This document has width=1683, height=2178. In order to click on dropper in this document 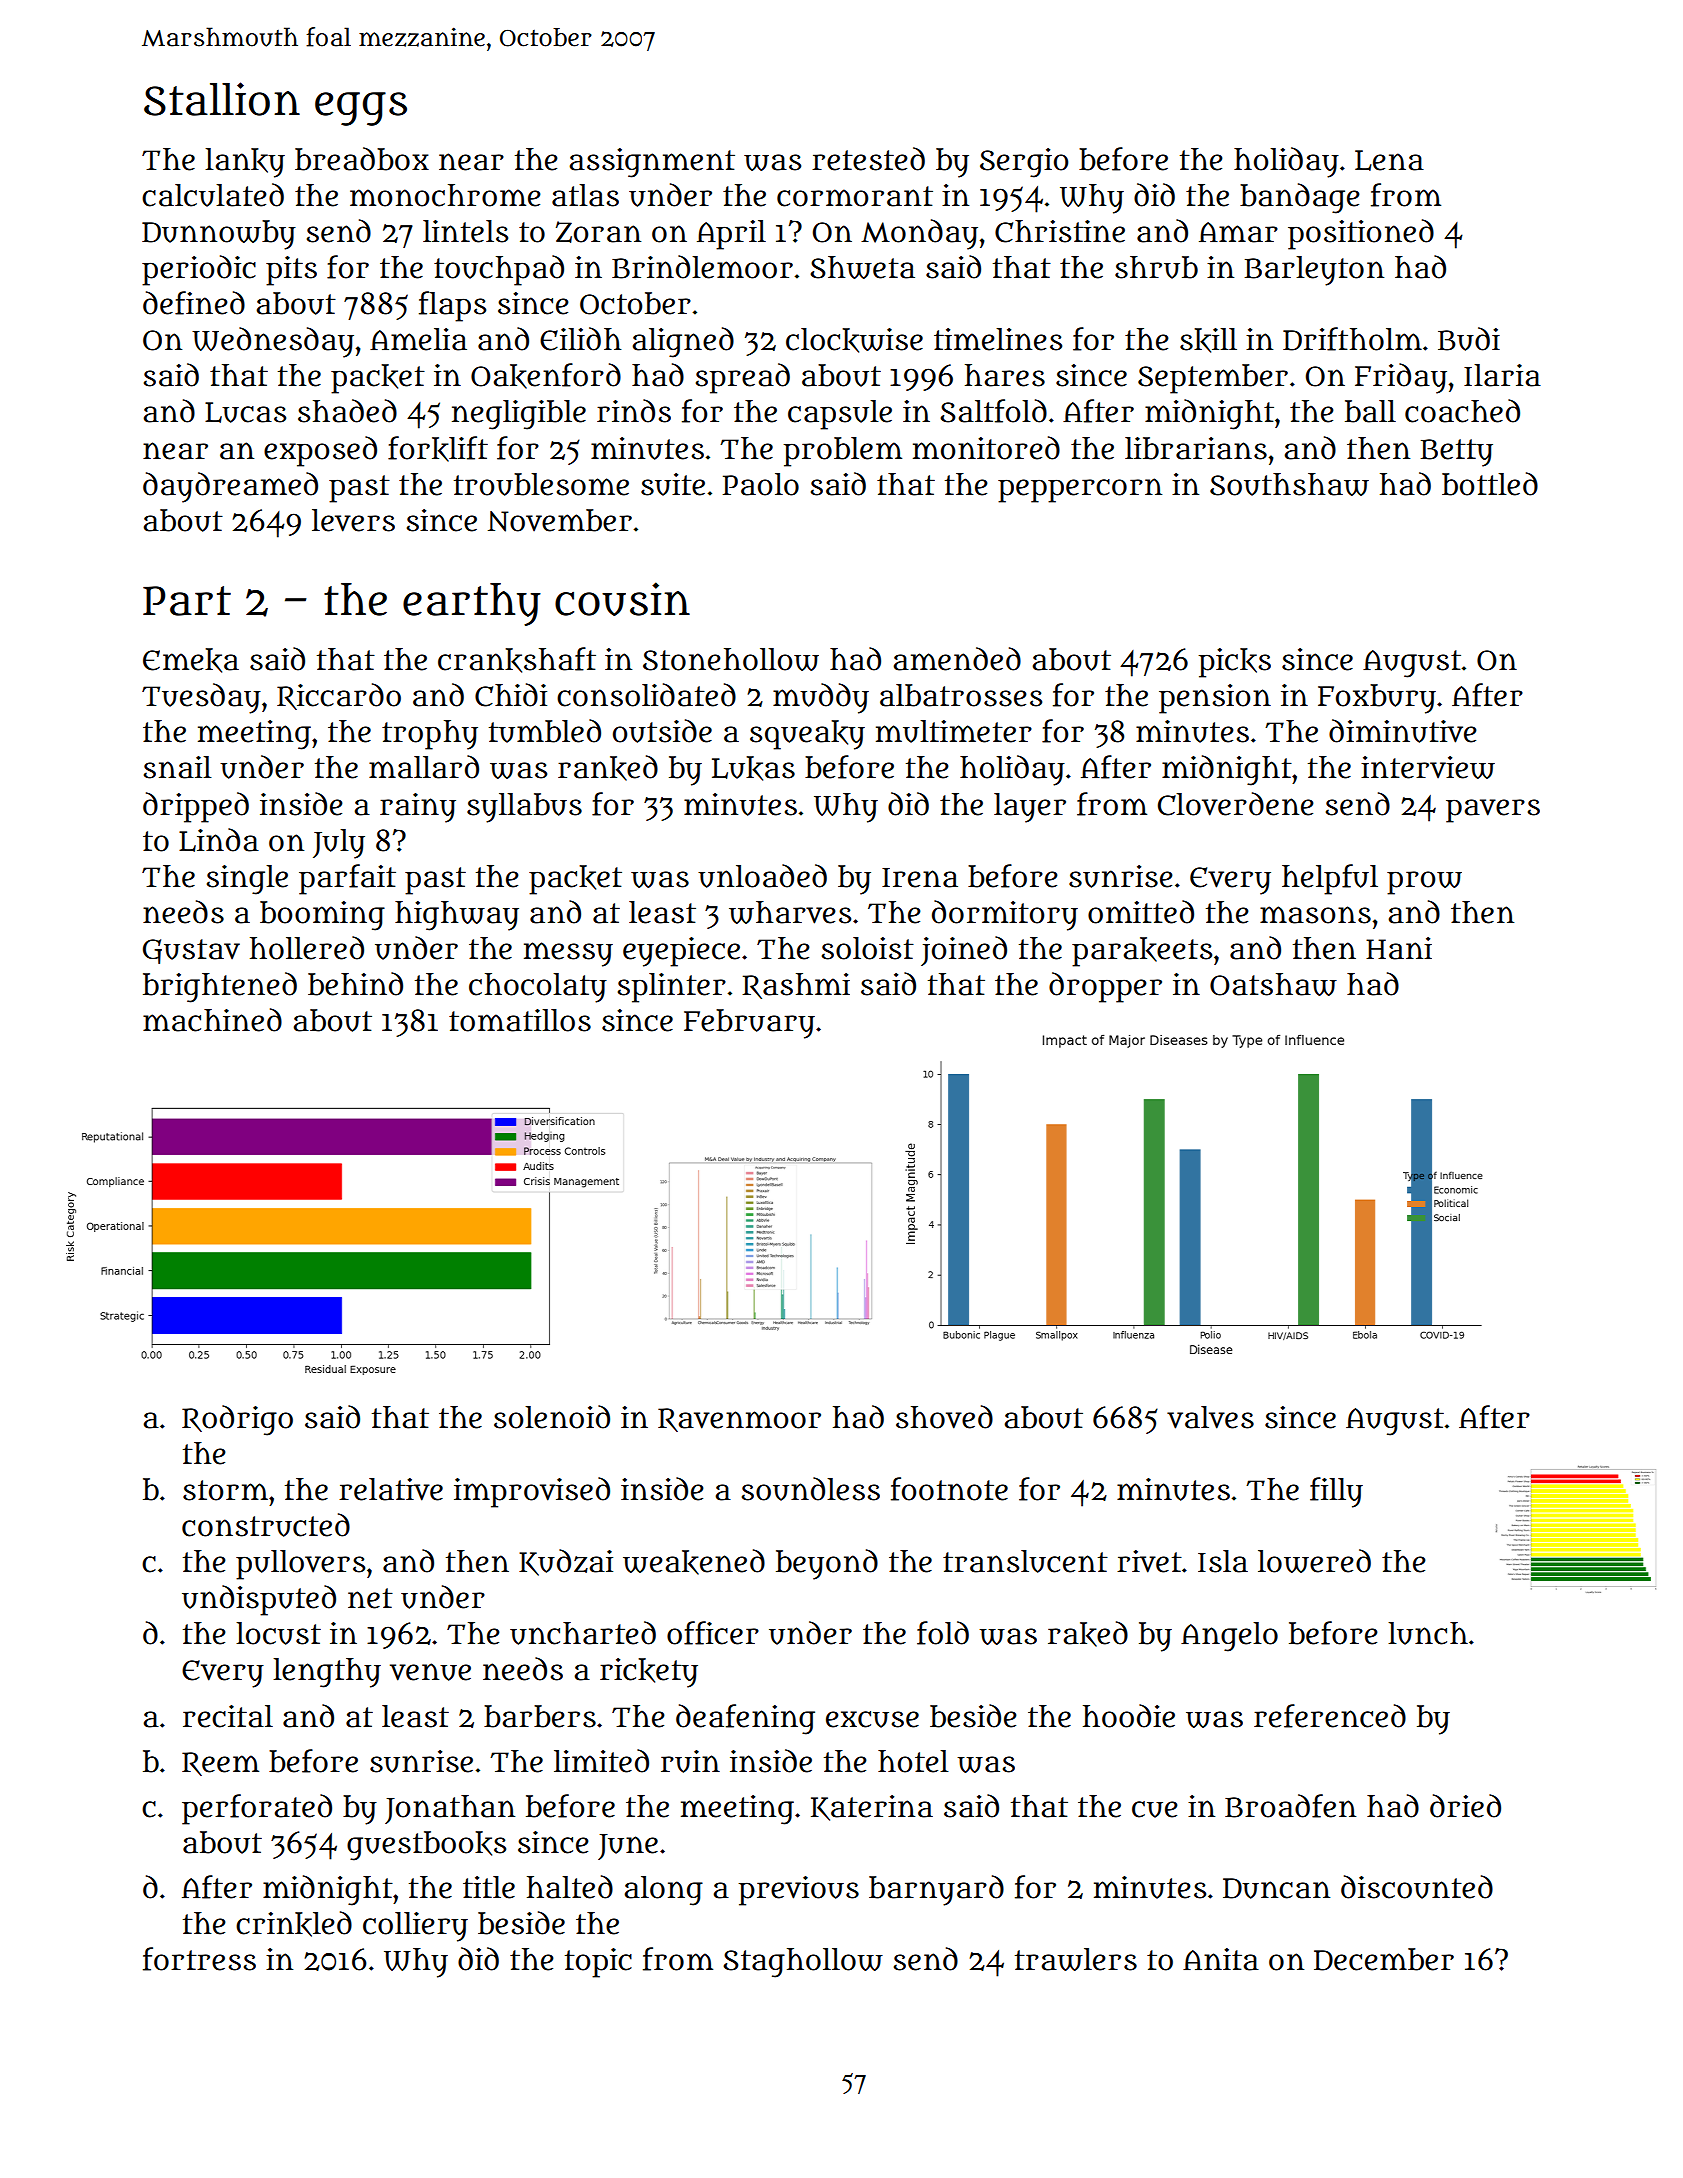, I will do `click(1105, 987)`.
